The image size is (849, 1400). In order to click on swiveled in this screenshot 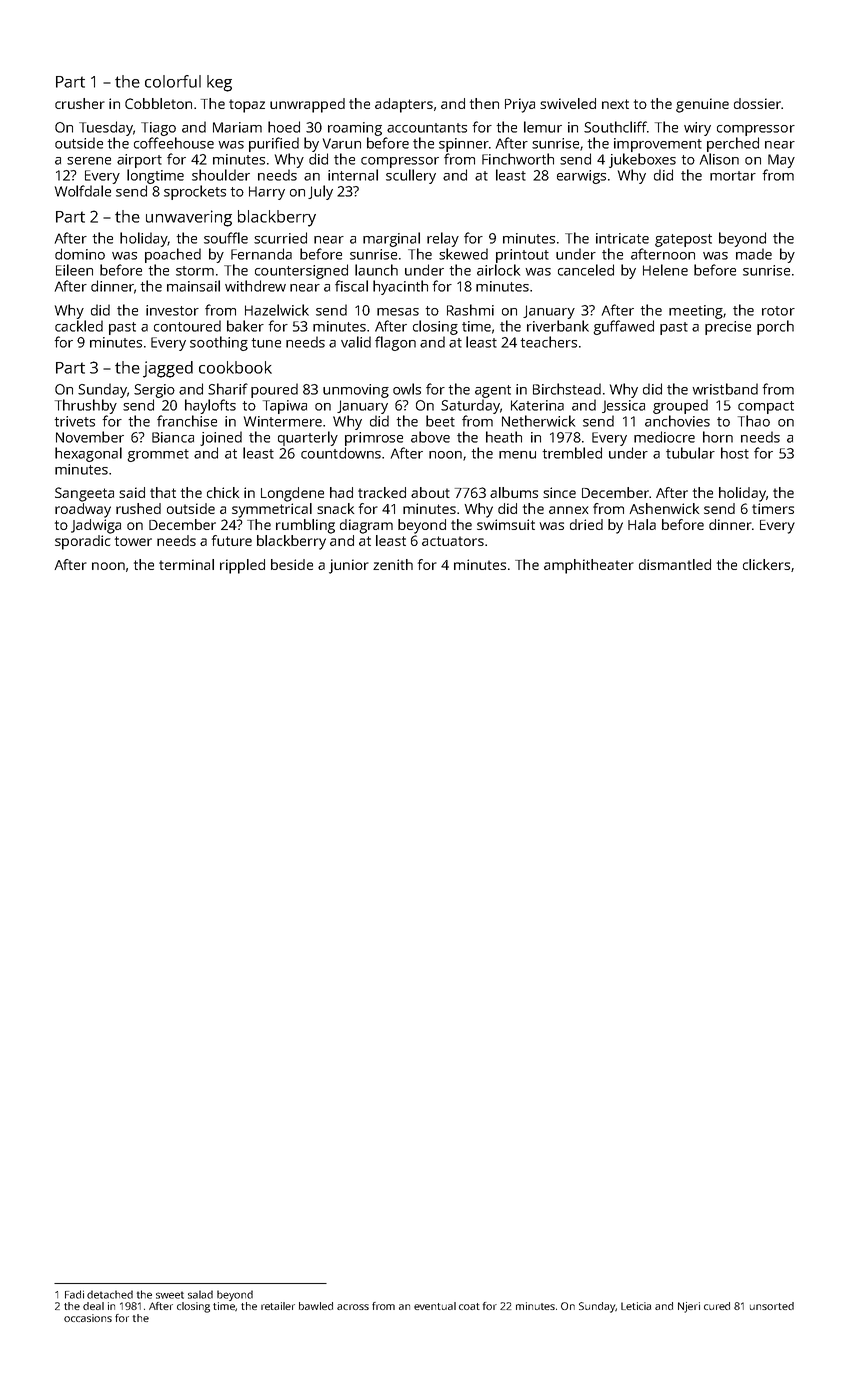, I will do `click(568, 103)`.
